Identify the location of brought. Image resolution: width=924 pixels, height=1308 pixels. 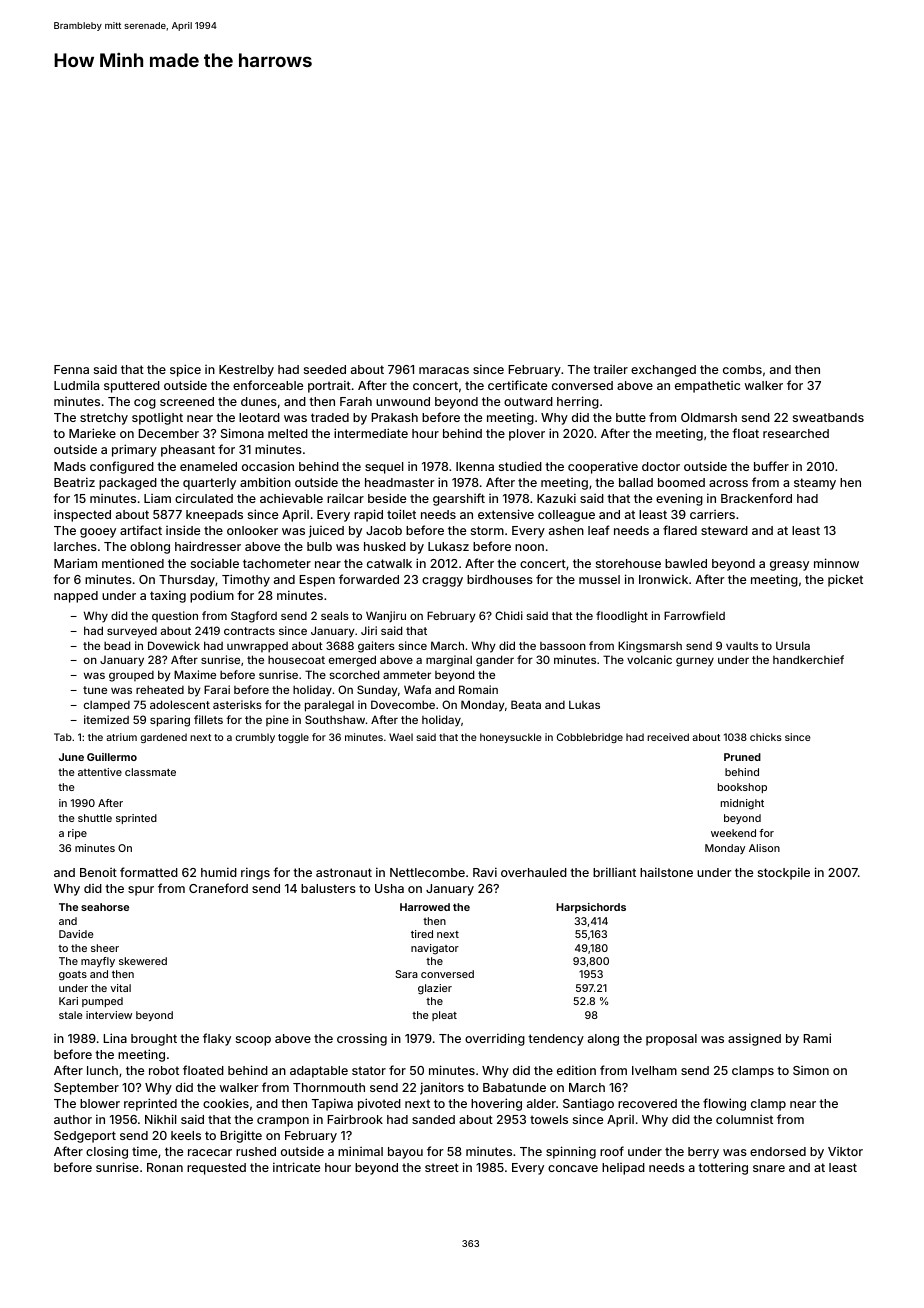
(154, 1040).
